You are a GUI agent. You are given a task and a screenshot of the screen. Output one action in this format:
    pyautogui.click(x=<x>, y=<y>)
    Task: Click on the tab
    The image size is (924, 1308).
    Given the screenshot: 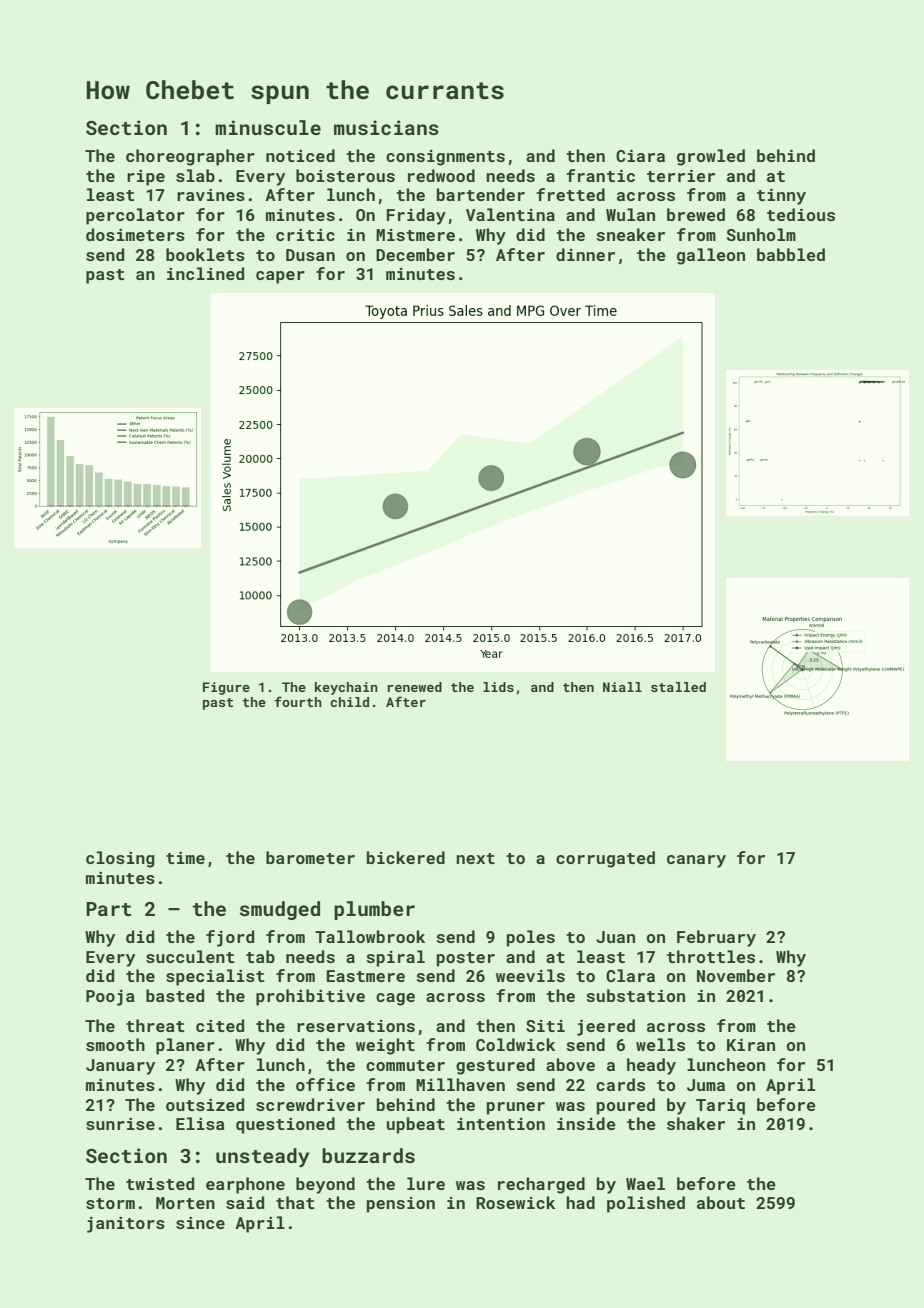 What is the action you would take?
    pyautogui.click(x=260, y=956)
